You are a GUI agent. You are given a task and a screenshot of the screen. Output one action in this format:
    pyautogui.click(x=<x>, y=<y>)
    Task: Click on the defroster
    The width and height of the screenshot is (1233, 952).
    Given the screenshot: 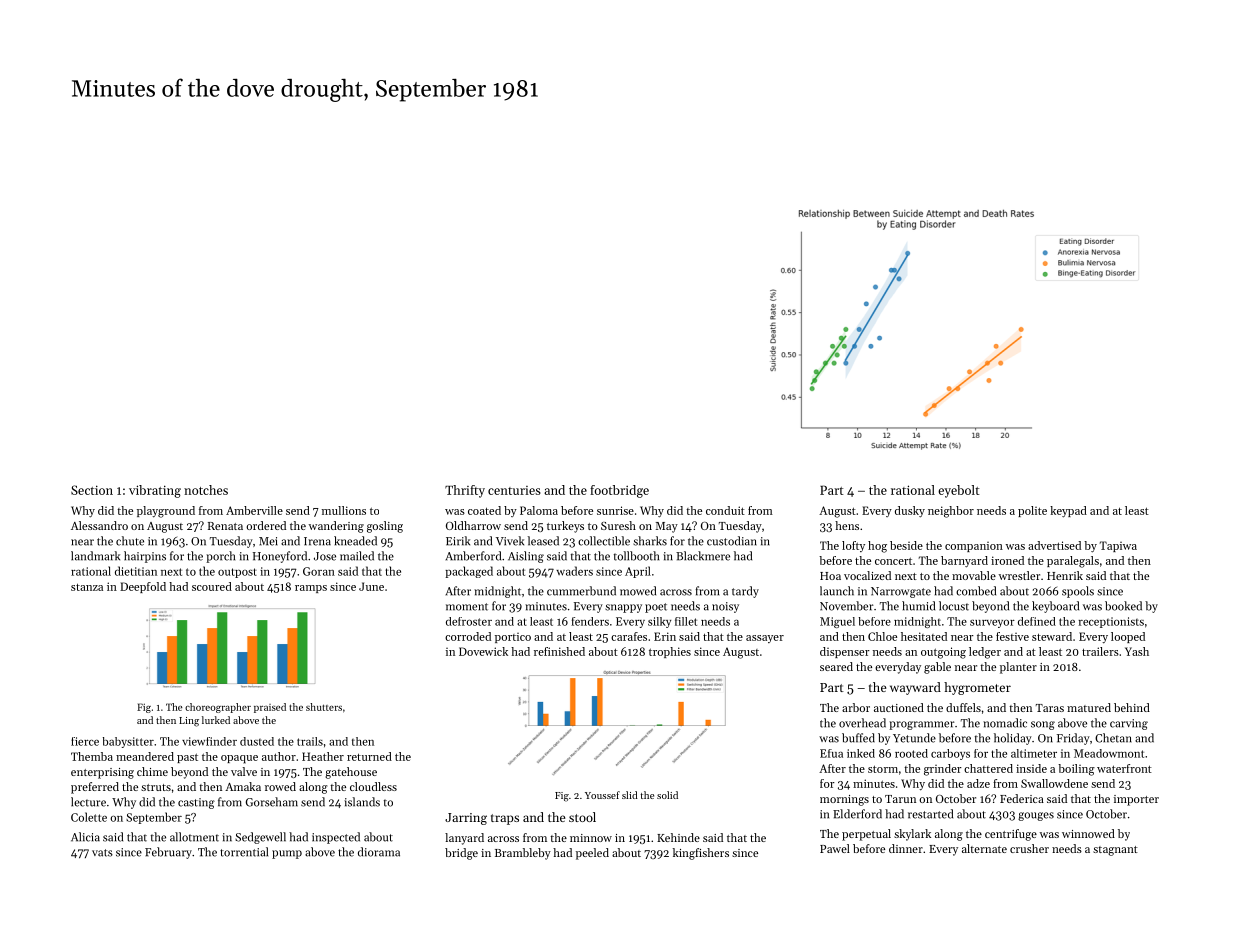 What is the action you would take?
    pyautogui.click(x=469, y=621)
